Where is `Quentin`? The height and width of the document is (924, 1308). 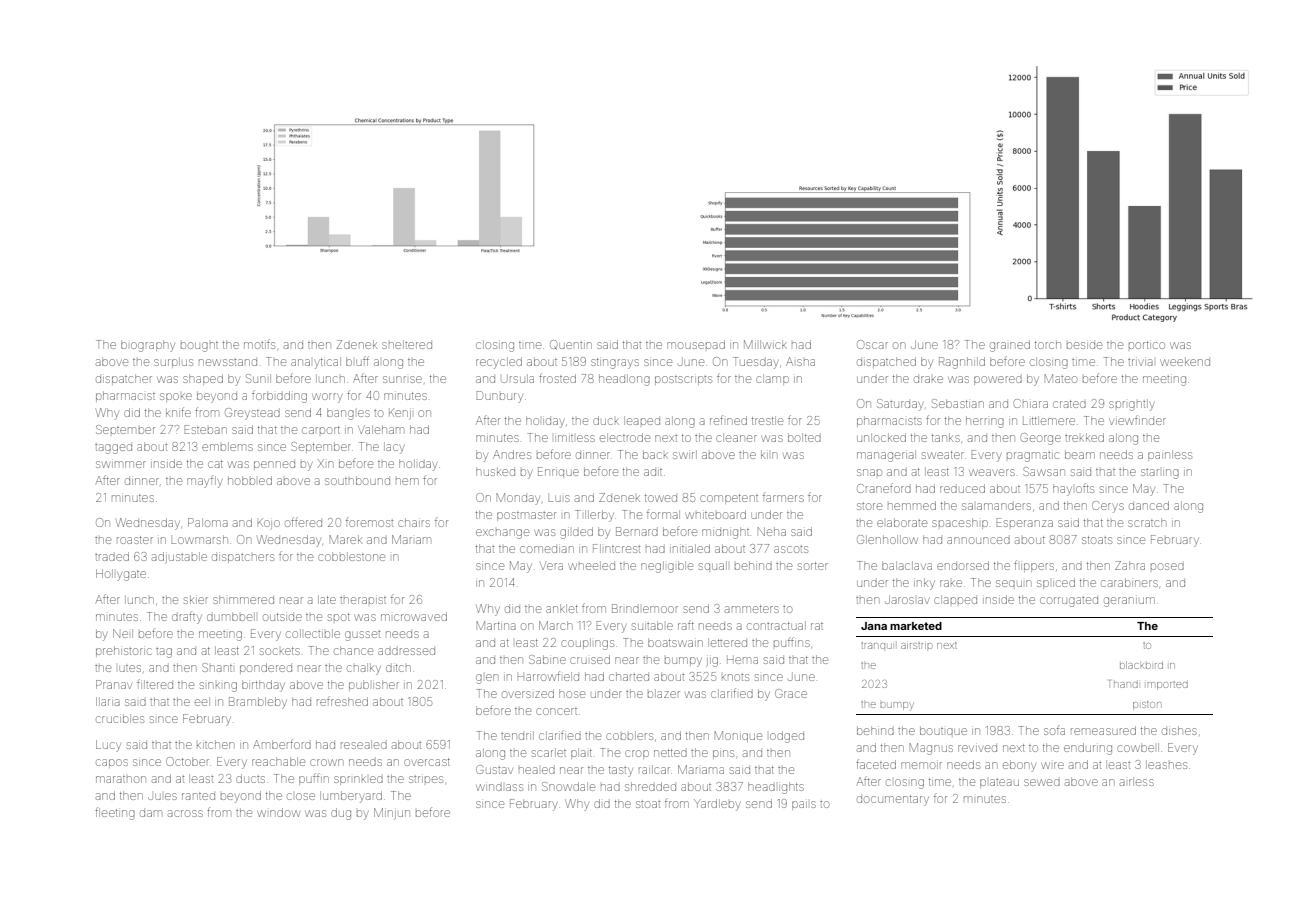
Quentin is located at coordinates (571, 345).
